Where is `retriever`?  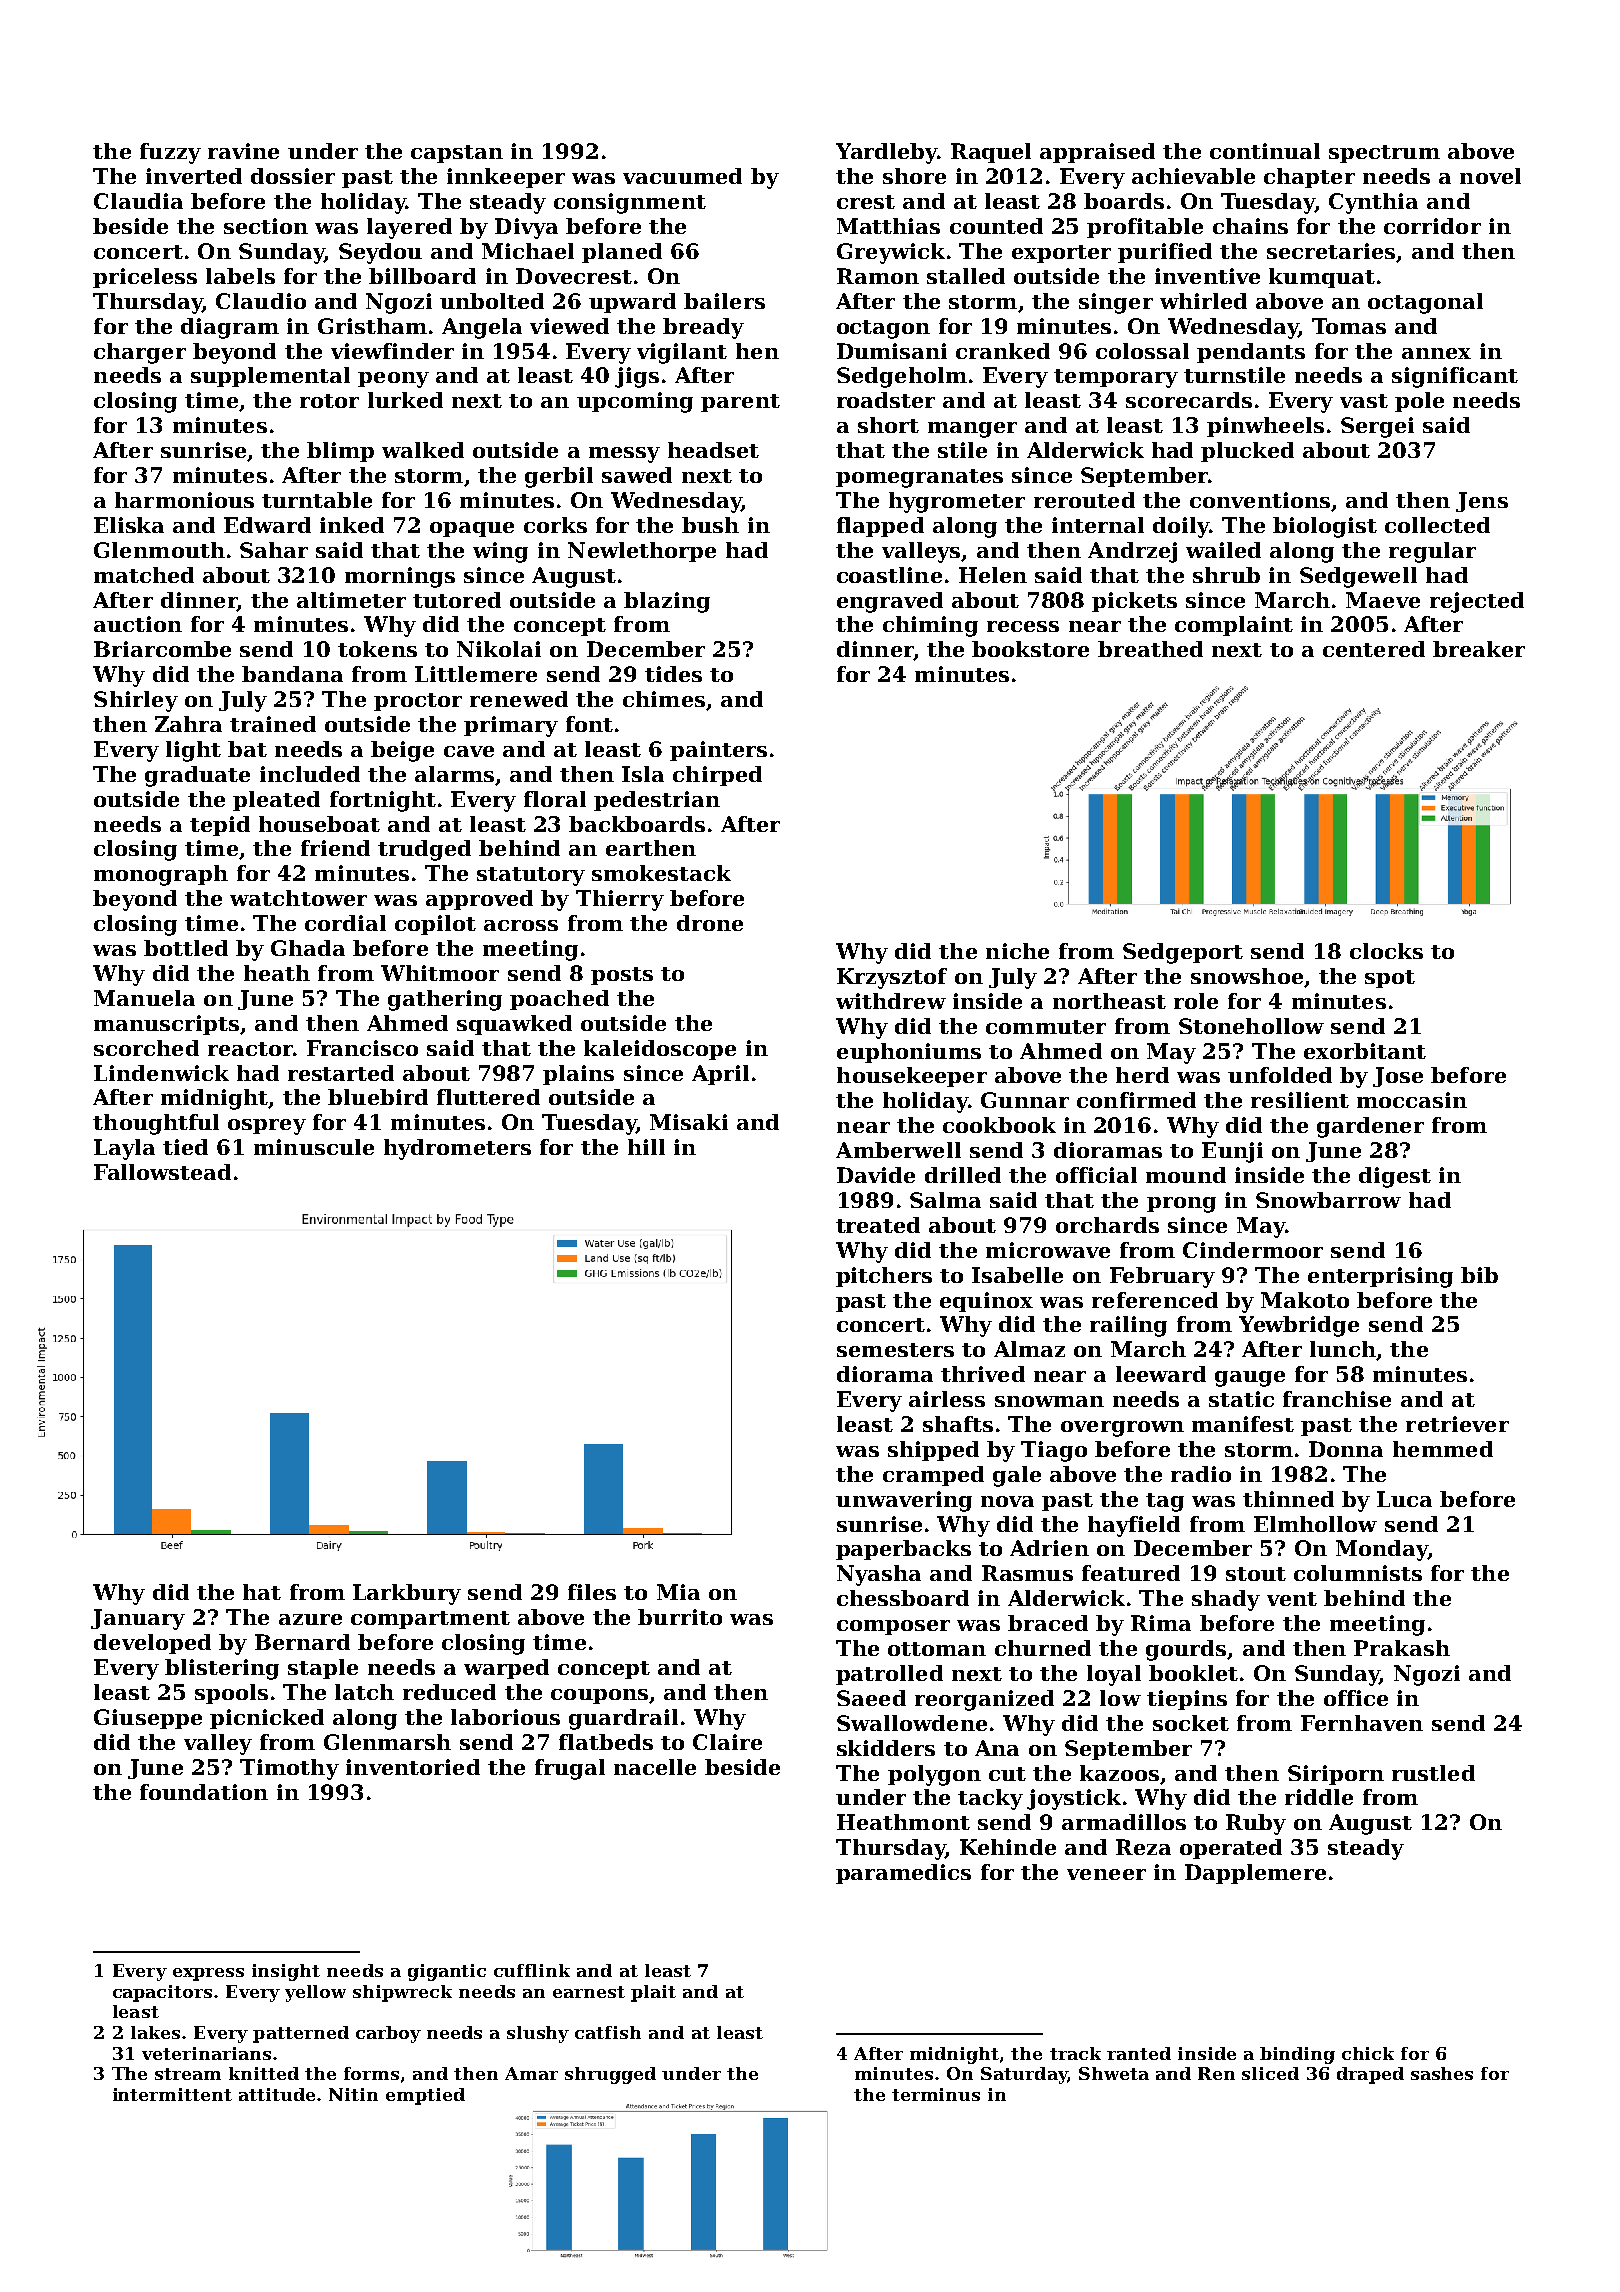
retriever is located at coordinates (1457, 1424).
